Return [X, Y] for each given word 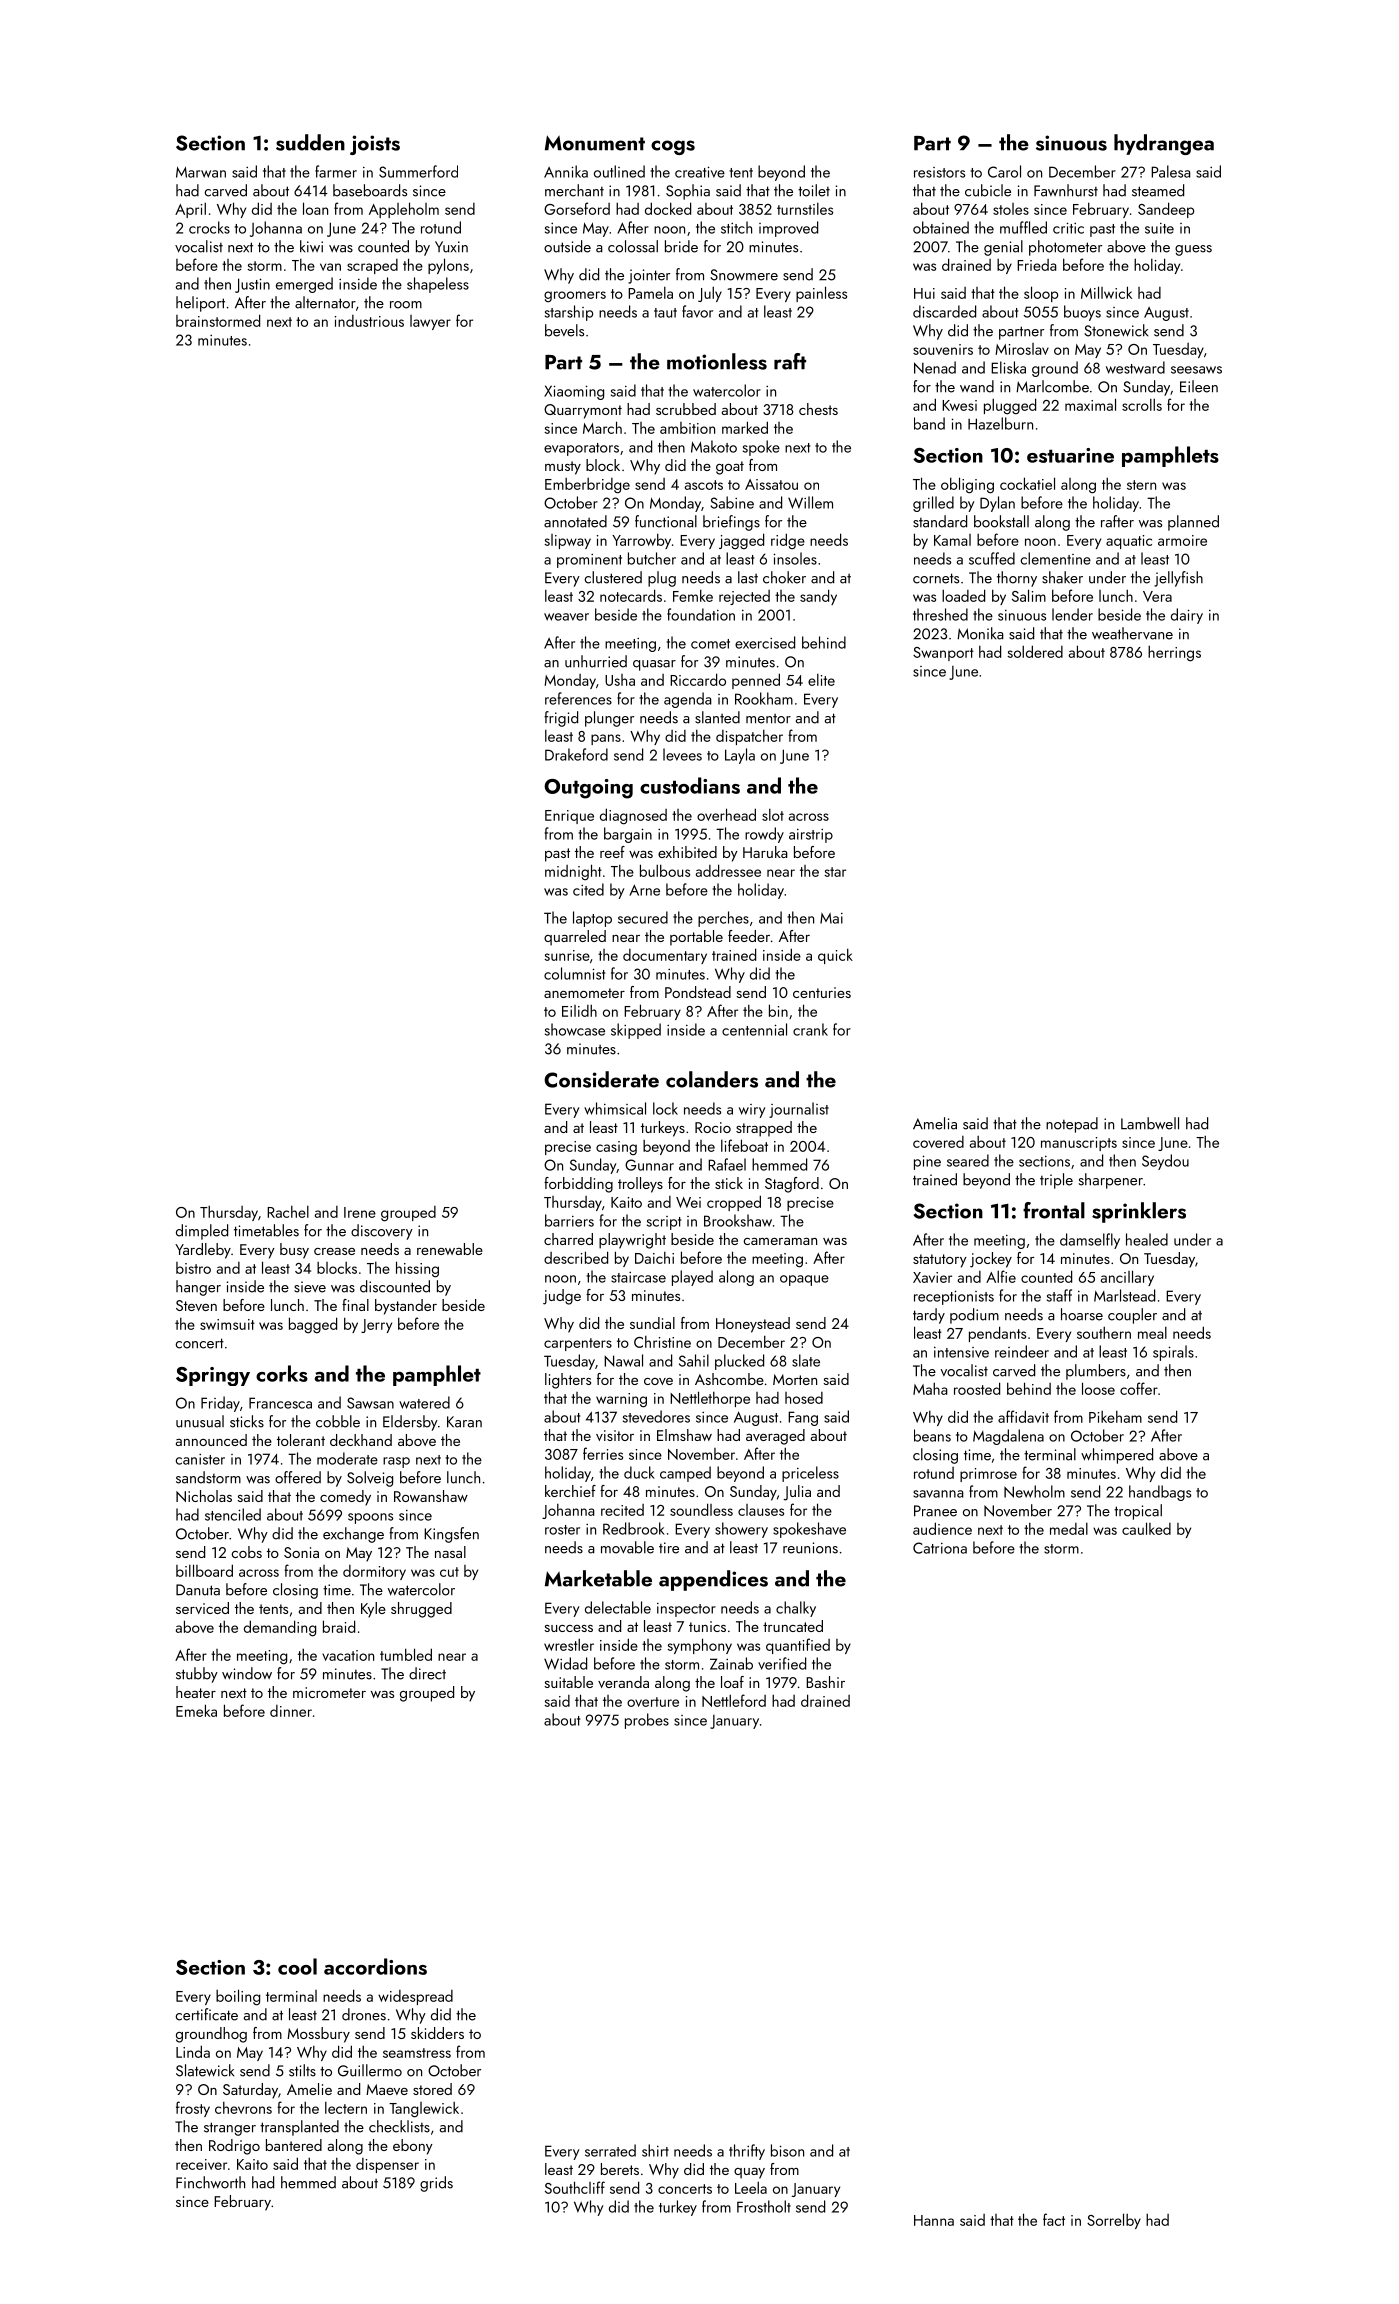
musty [563, 468]
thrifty [747, 2152]
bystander [406, 1307]
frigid [561, 719]
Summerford [418, 171]
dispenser [387, 2165]
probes [647, 1721]
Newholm [1034, 1491]
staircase [638, 1277]
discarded [944, 311]
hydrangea [1164, 144]
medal [1069, 1529]
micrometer [329, 1692]
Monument [595, 143]
